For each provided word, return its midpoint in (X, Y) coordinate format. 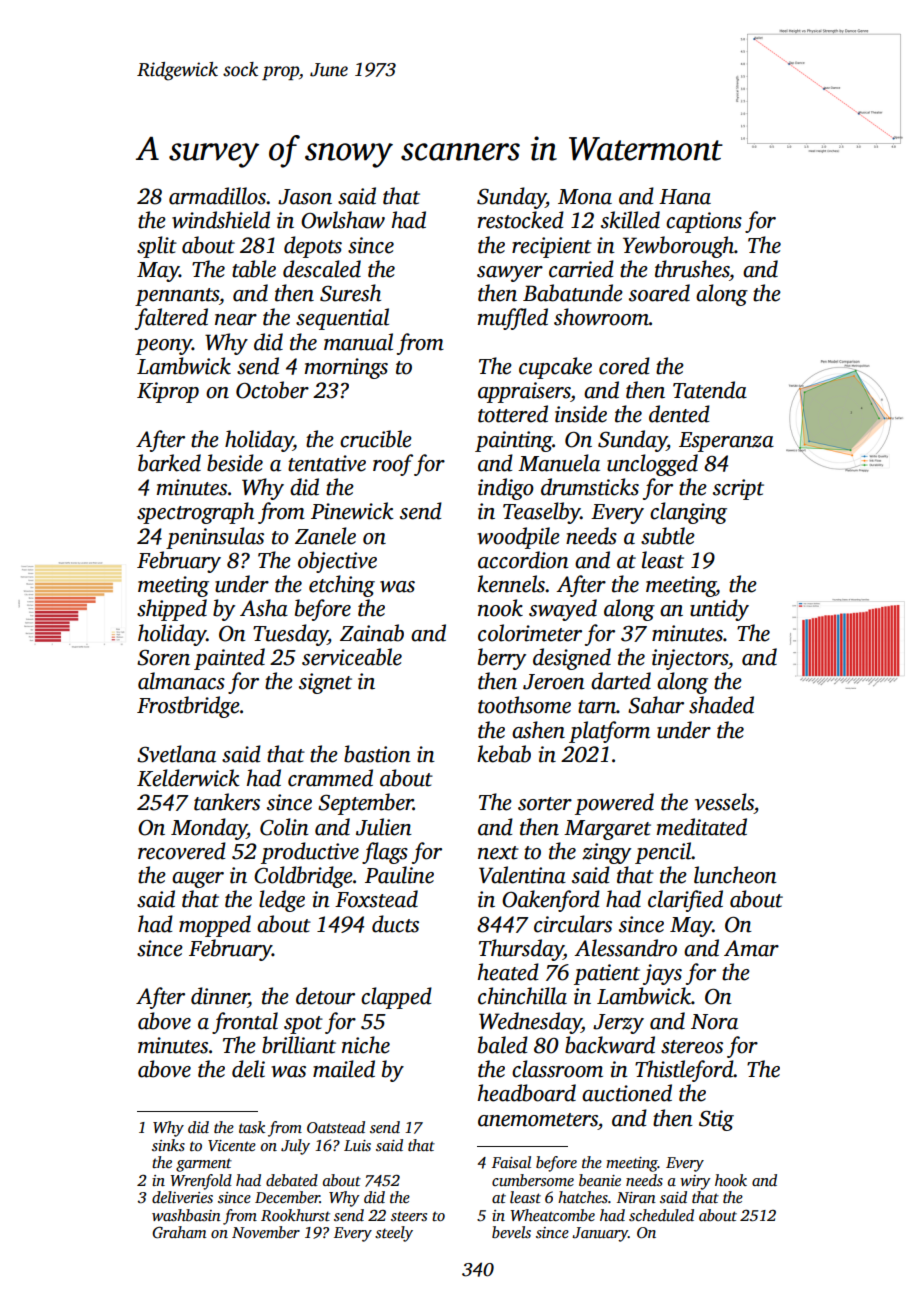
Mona (585, 197)
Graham (179, 1232)
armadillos (217, 196)
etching (342, 586)
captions (704, 222)
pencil (663, 853)
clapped (396, 998)
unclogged (652, 465)
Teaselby (541, 513)
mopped (215, 926)
